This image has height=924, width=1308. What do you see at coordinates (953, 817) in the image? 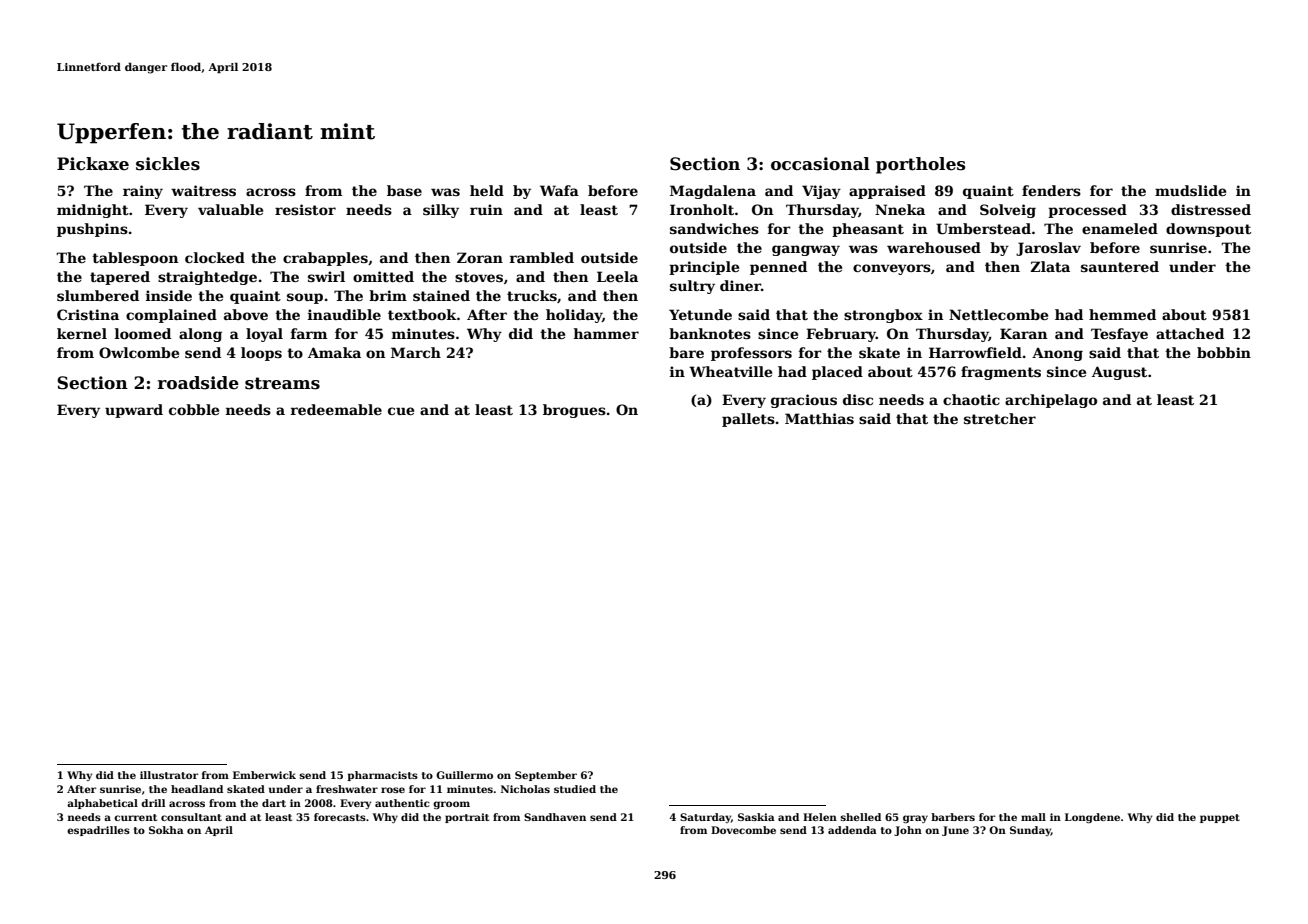
I see `barbers` at bounding box center [953, 817].
